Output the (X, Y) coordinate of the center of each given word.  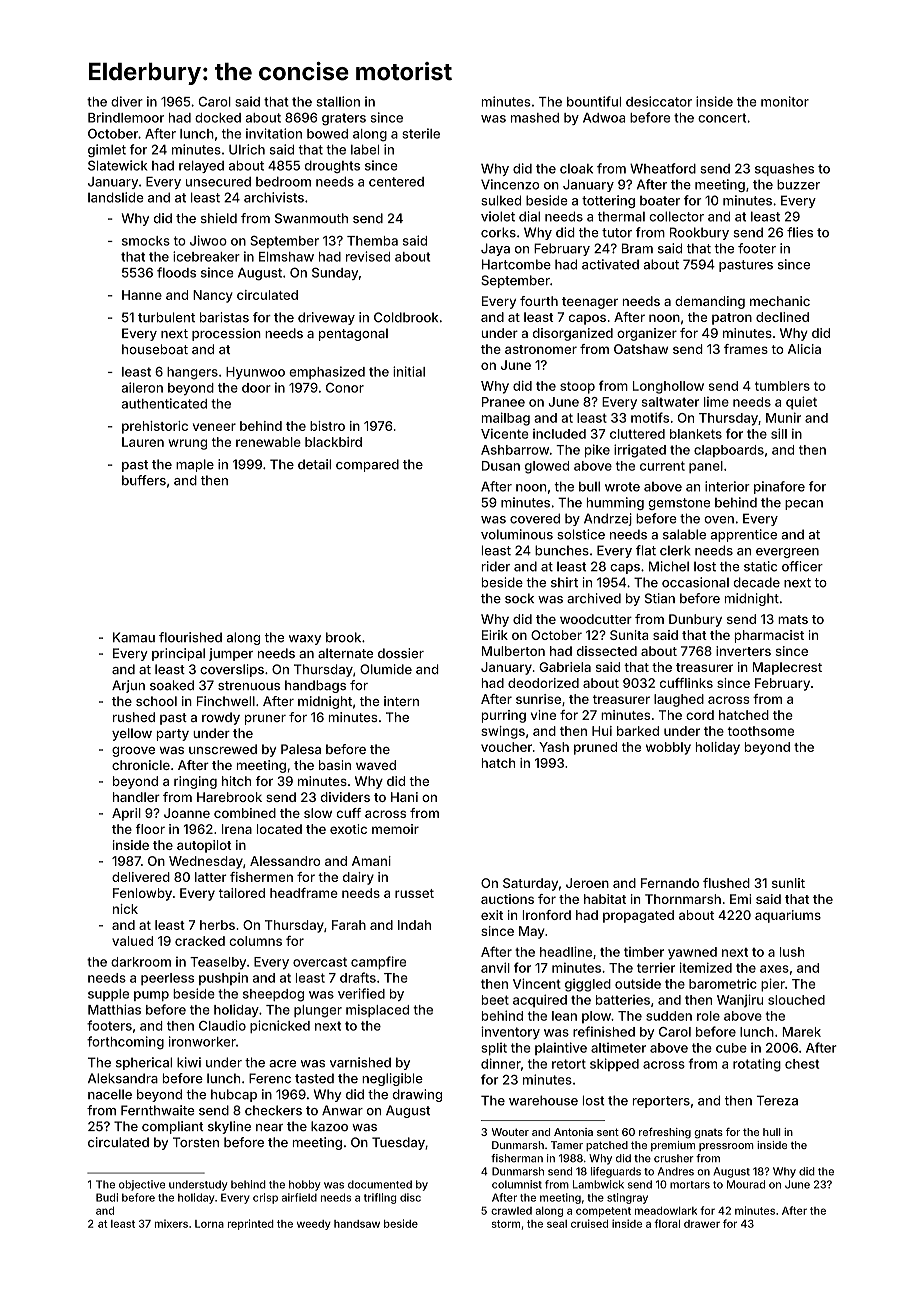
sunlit (788, 883)
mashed (535, 118)
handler (136, 797)
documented (380, 1184)
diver (127, 101)
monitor (785, 101)
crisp (265, 1198)
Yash (554, 747)
